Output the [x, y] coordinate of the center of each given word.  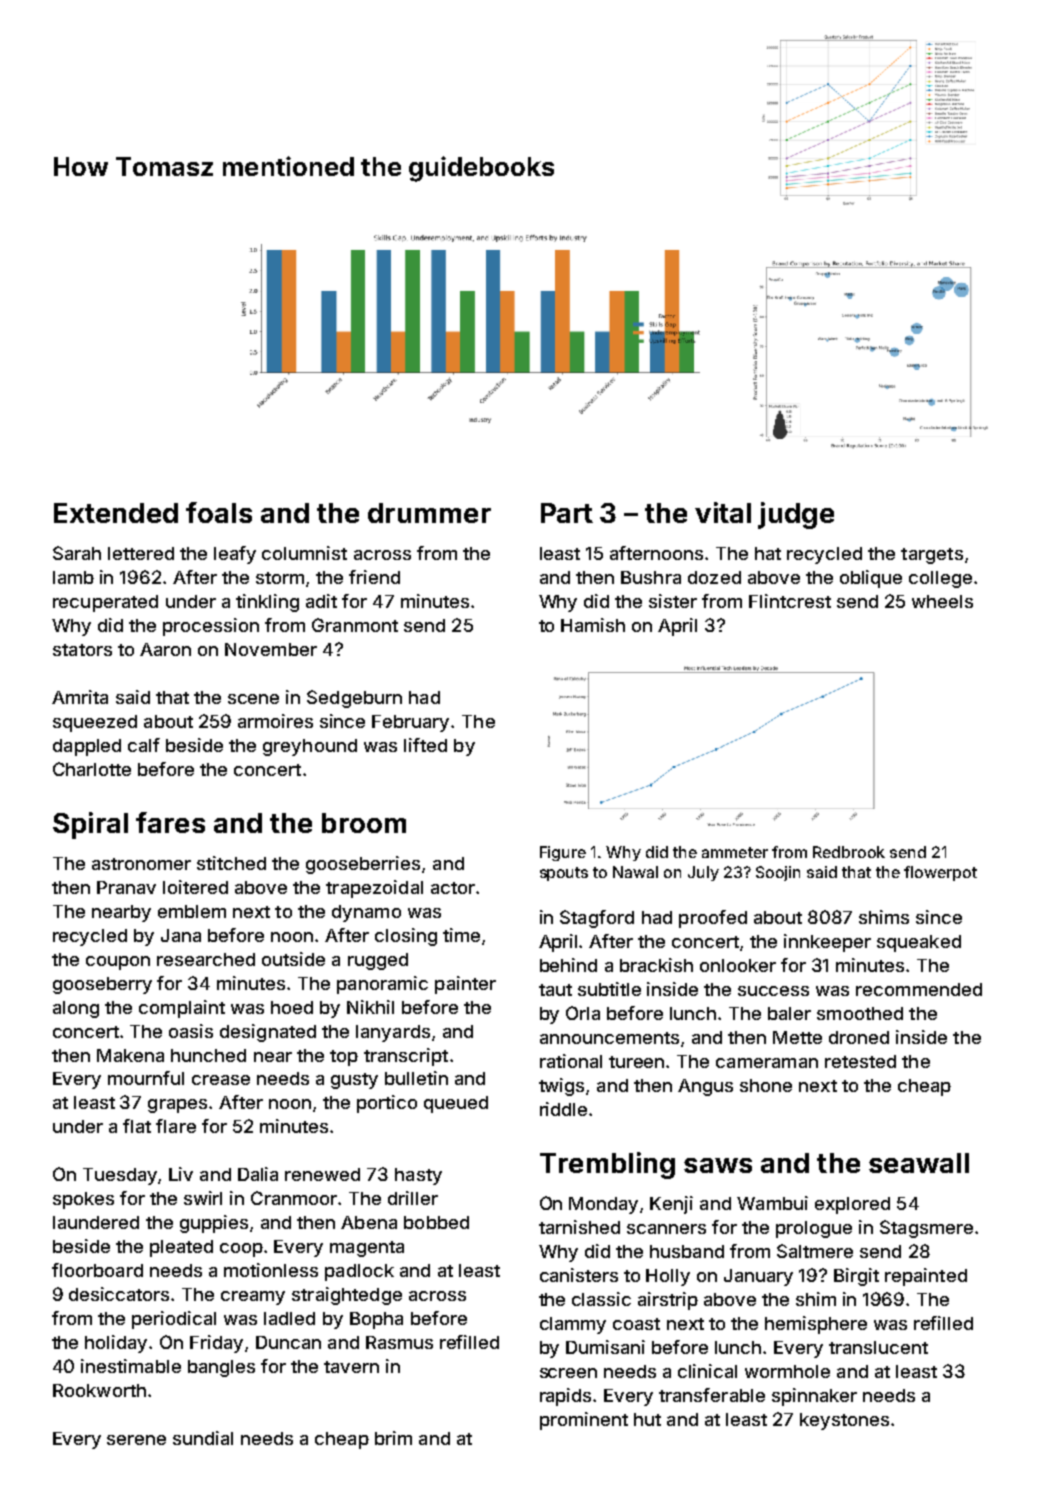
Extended [116, 513]
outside [293, 959]
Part [567, 513]
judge [796, 515]
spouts [564, 874]
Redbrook [849, 852]
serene [136, 1440]
